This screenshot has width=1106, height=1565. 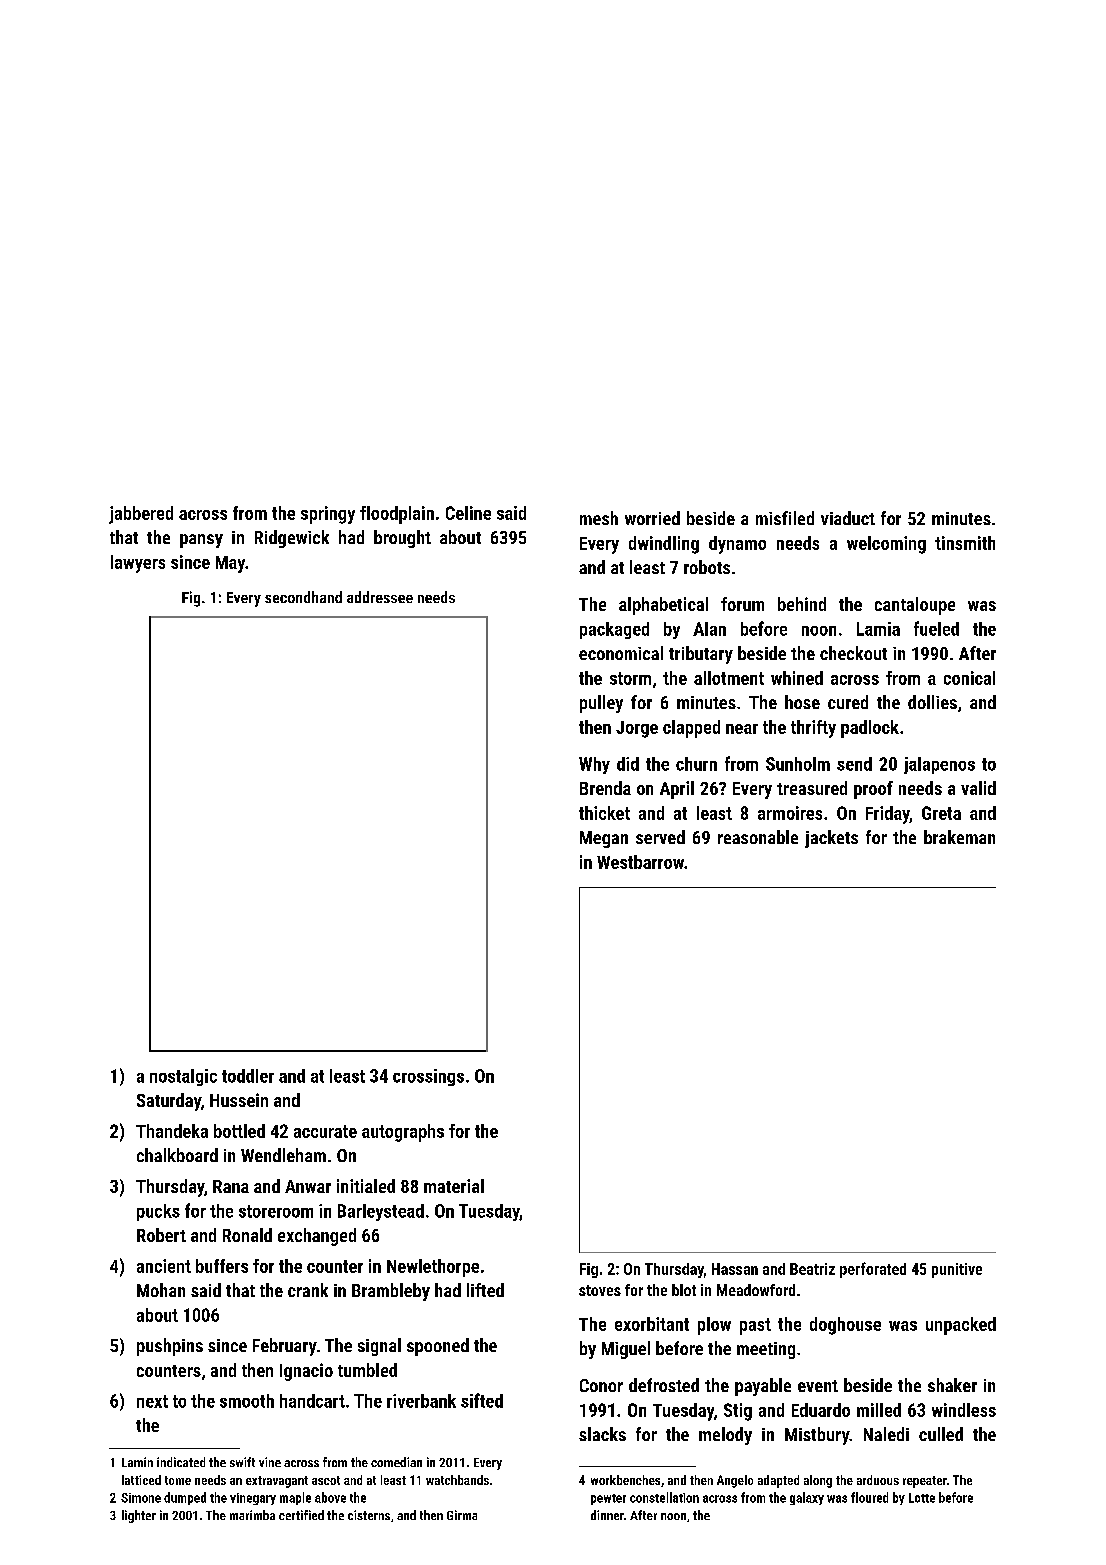 What do you see at coordinates (604, 813) in the screenshot?
I see `thicket` at bounding box center [604, 813].
